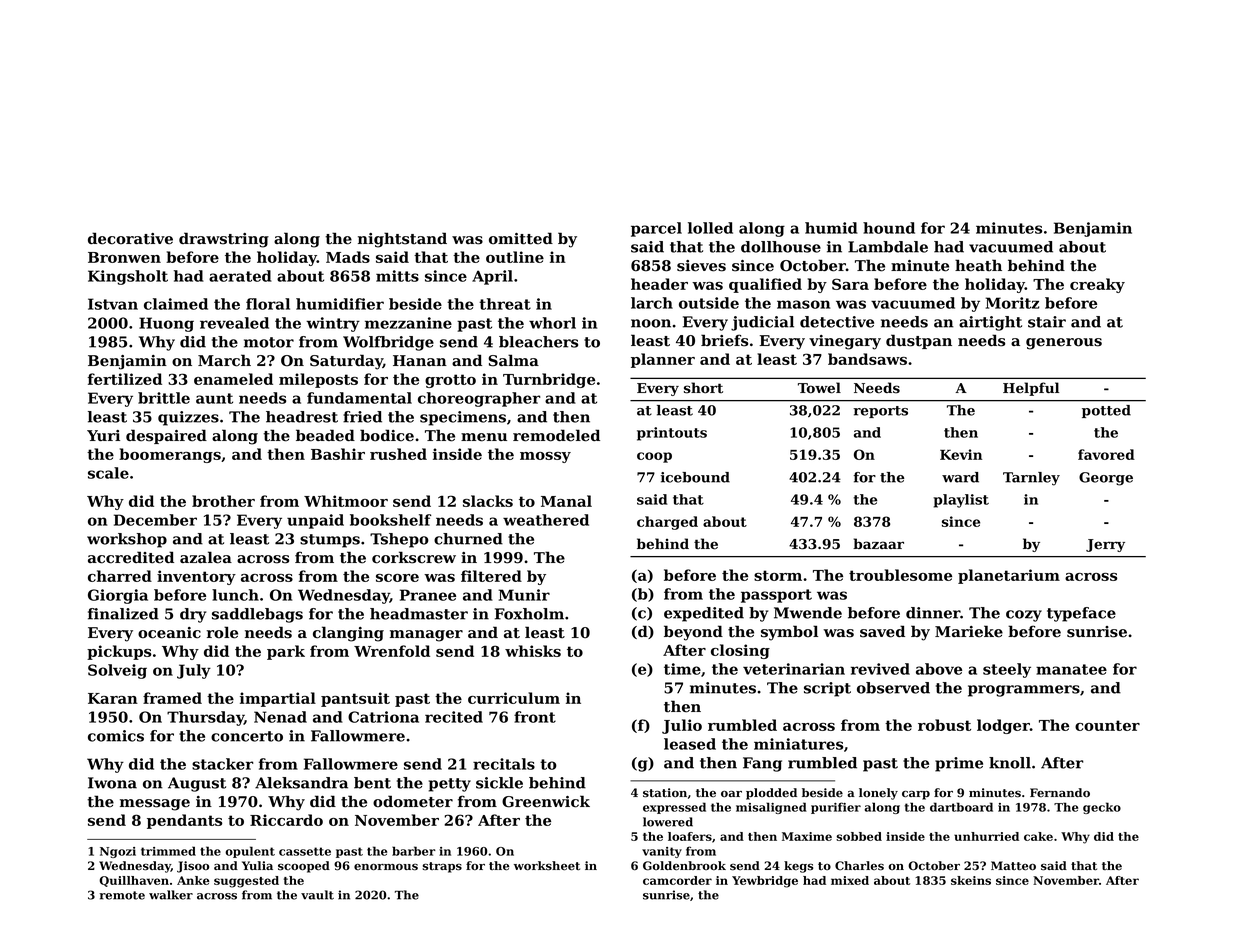 Image resolution: width=1233 pixels, height=952 pixels. I want to click on George, so click(1106, 479).
